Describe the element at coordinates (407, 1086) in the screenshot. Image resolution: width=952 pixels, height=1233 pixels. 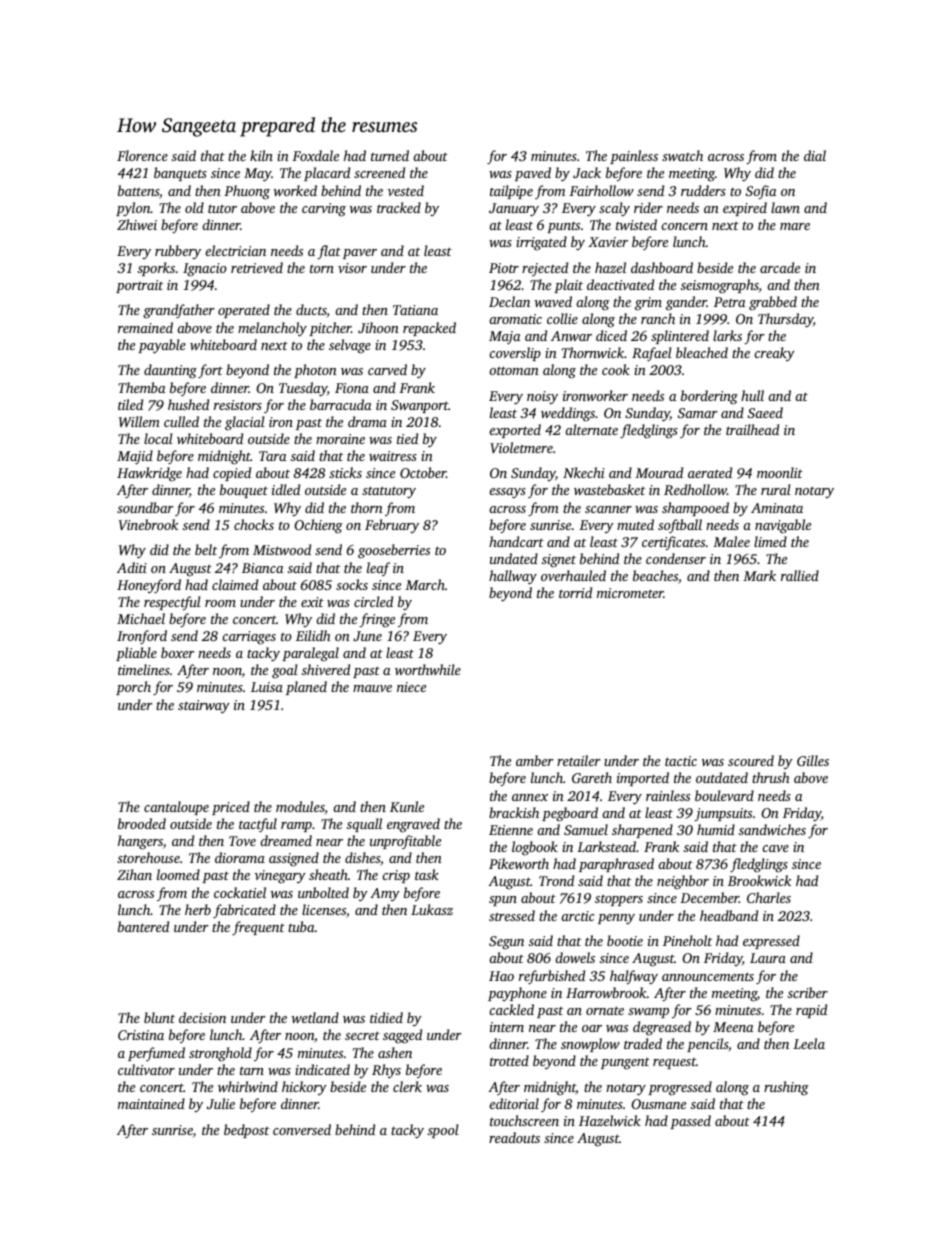
I see `clerk` at that location.
